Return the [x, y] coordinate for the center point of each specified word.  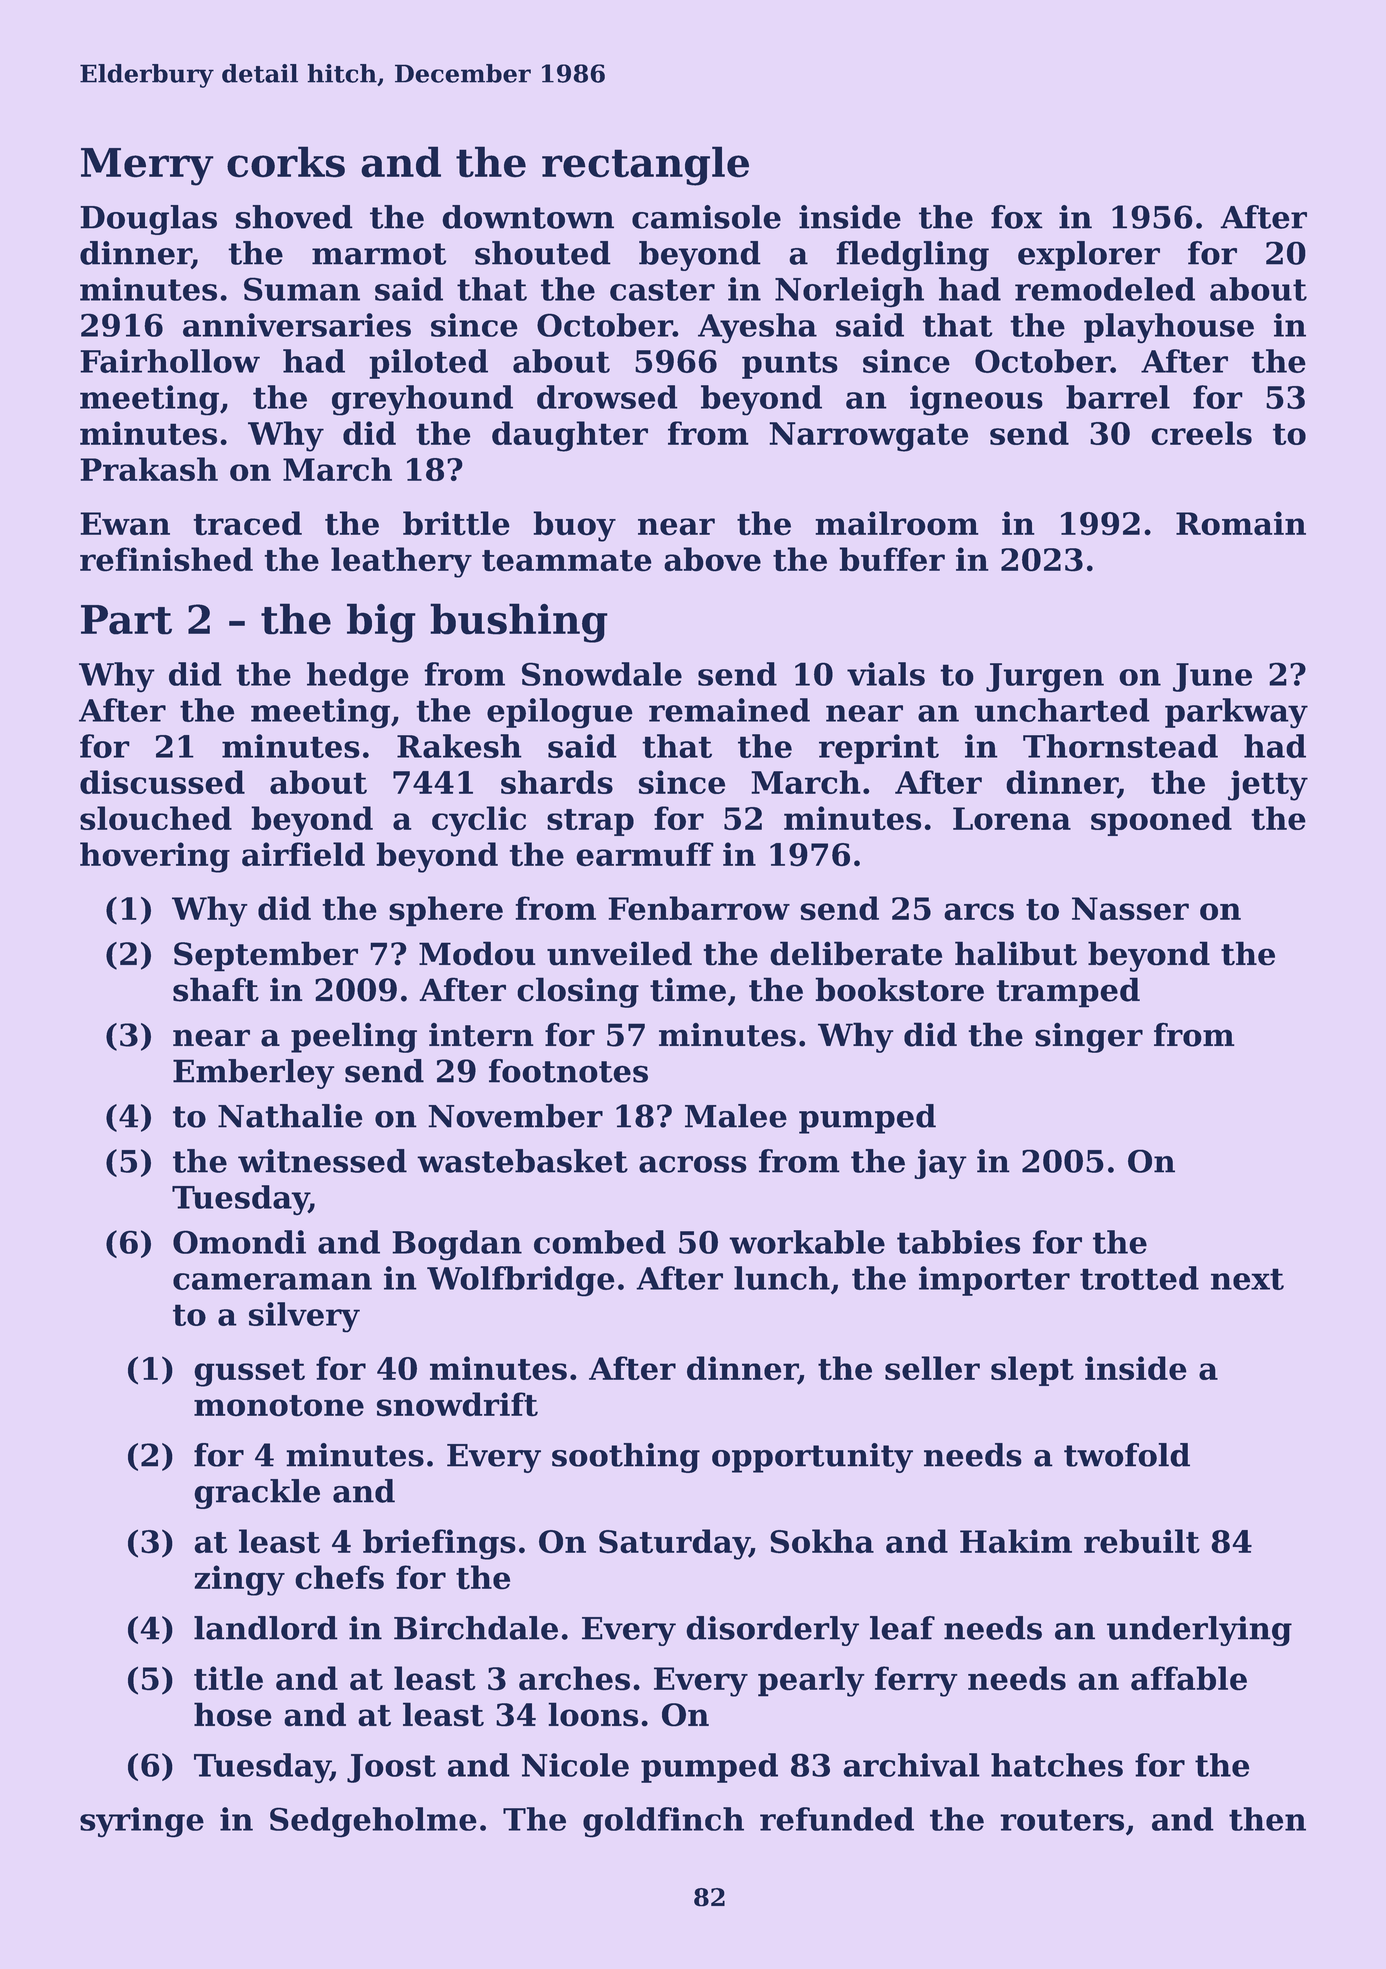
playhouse [1169, 328]
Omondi [239, 1242]
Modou [477, 953]
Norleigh [849, 292]
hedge [358, 677]
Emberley [254, 1074]
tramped [1068, 992]
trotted [1139, 1278]
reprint [879, 749]
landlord [266, 1628]
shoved [294, 217]
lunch [782, 1278]
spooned [1161, 821]
